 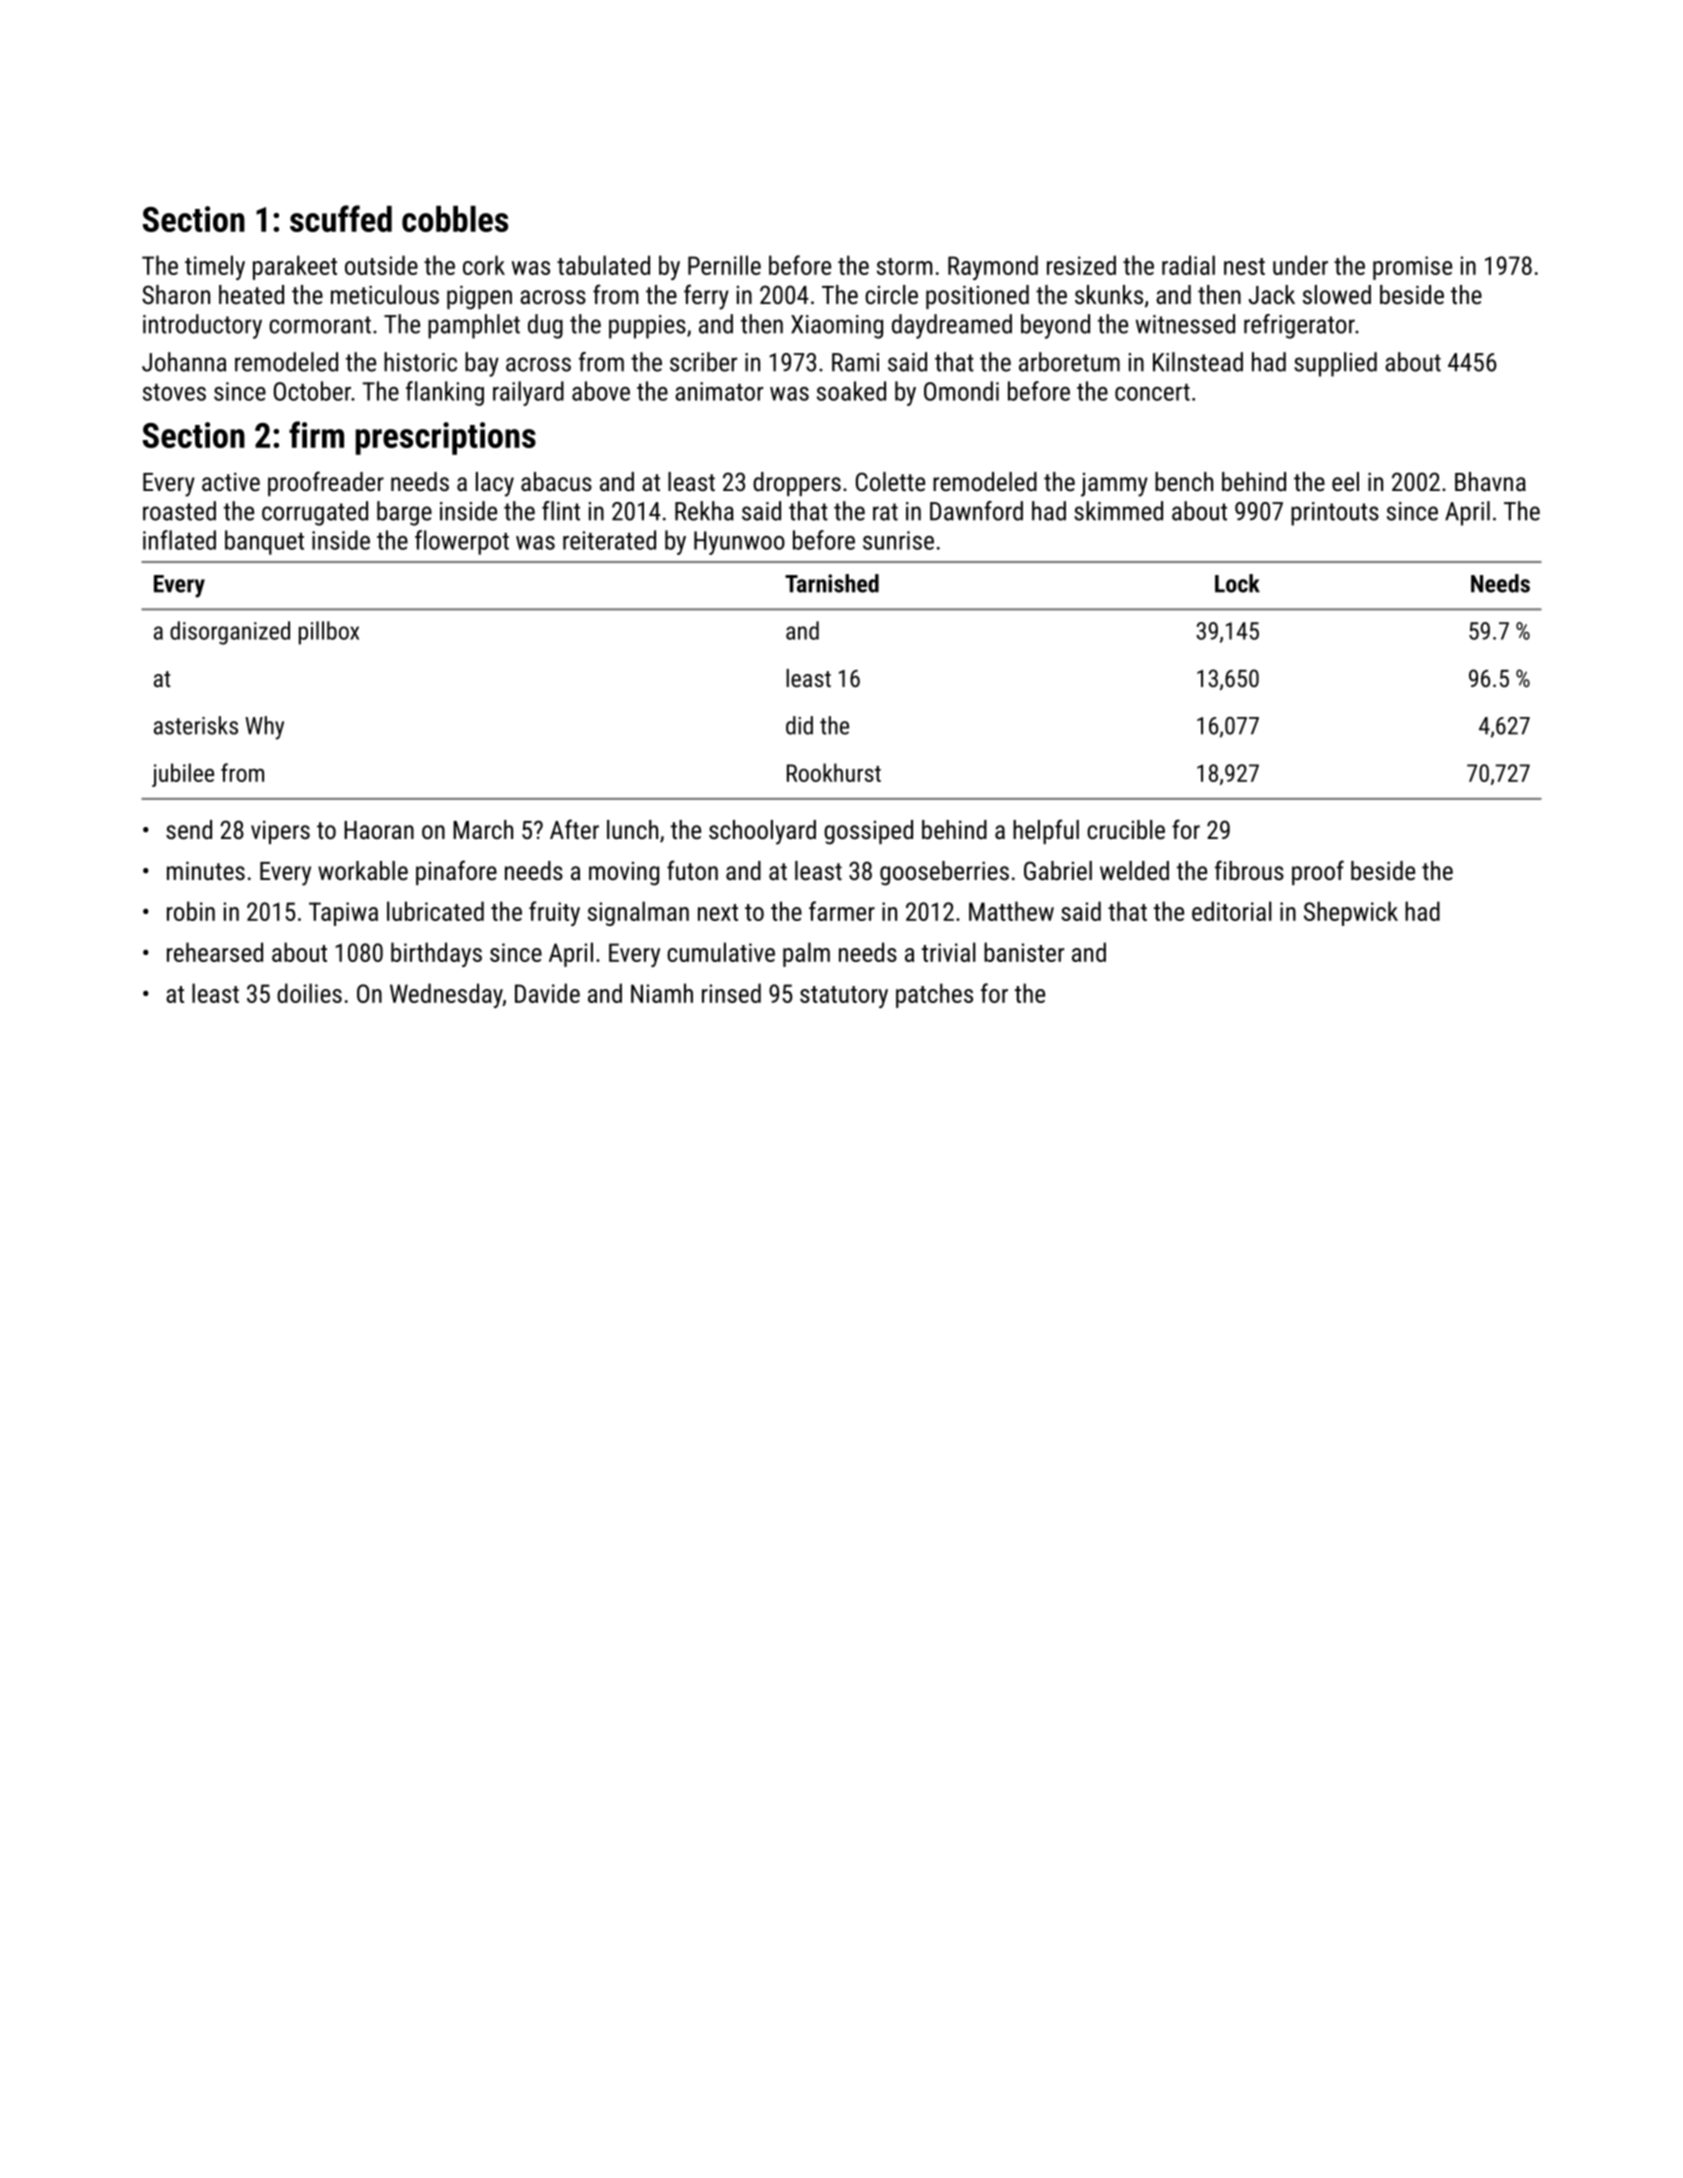 What do you see at coordinates (1126, 829) in the screenshot?
I see `crucible` at bounding box center [1126, 829].
